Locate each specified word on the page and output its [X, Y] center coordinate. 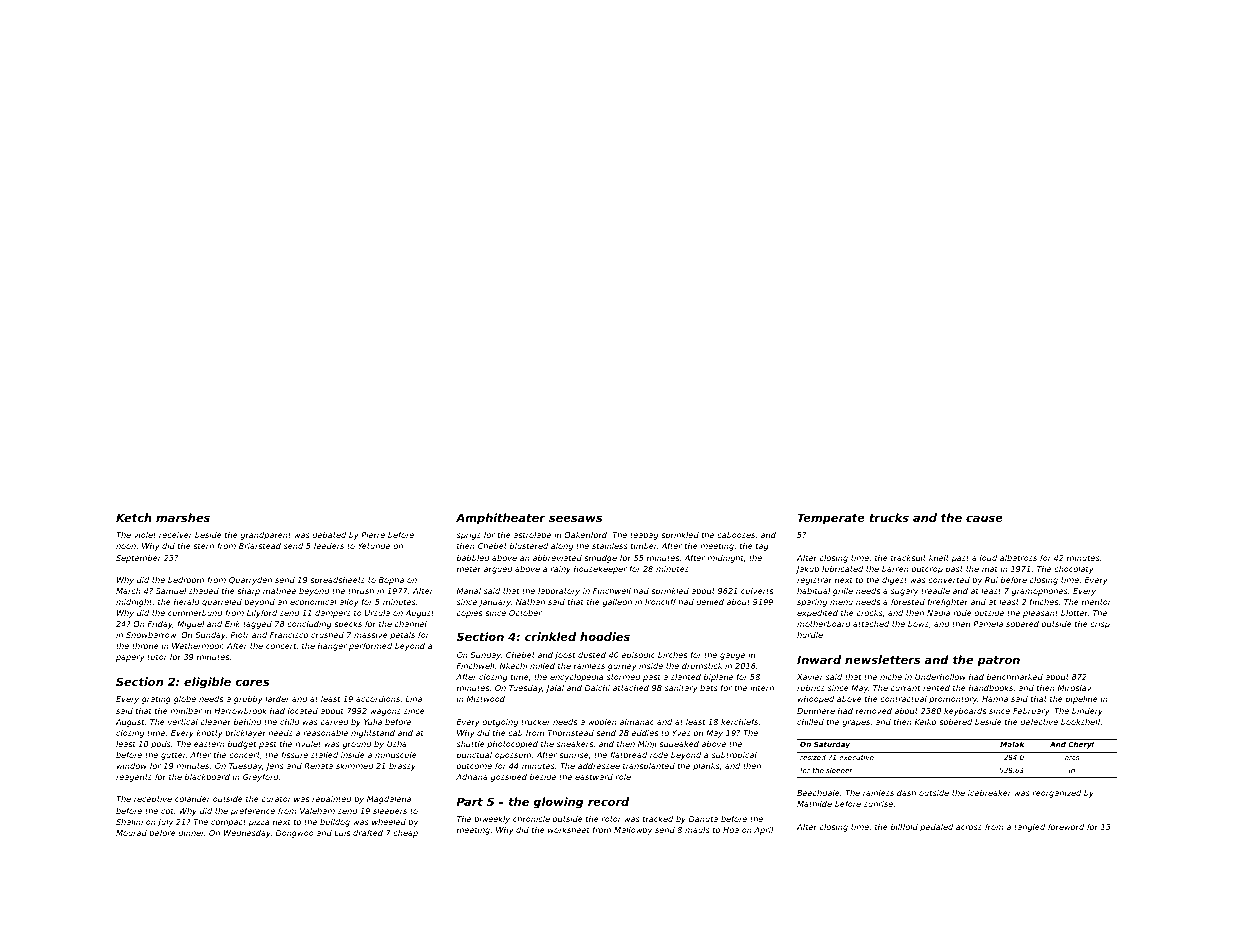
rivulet [308, 744]
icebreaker [990, 793]
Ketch [134, 517]
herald [187, 602]
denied [710, 602]
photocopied [512, 745]
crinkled [550, 636]
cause [984, 518]
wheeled [389, 822]
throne [145, 646]
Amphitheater [501, 519]
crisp [1100, 625]
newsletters [882, 659]
